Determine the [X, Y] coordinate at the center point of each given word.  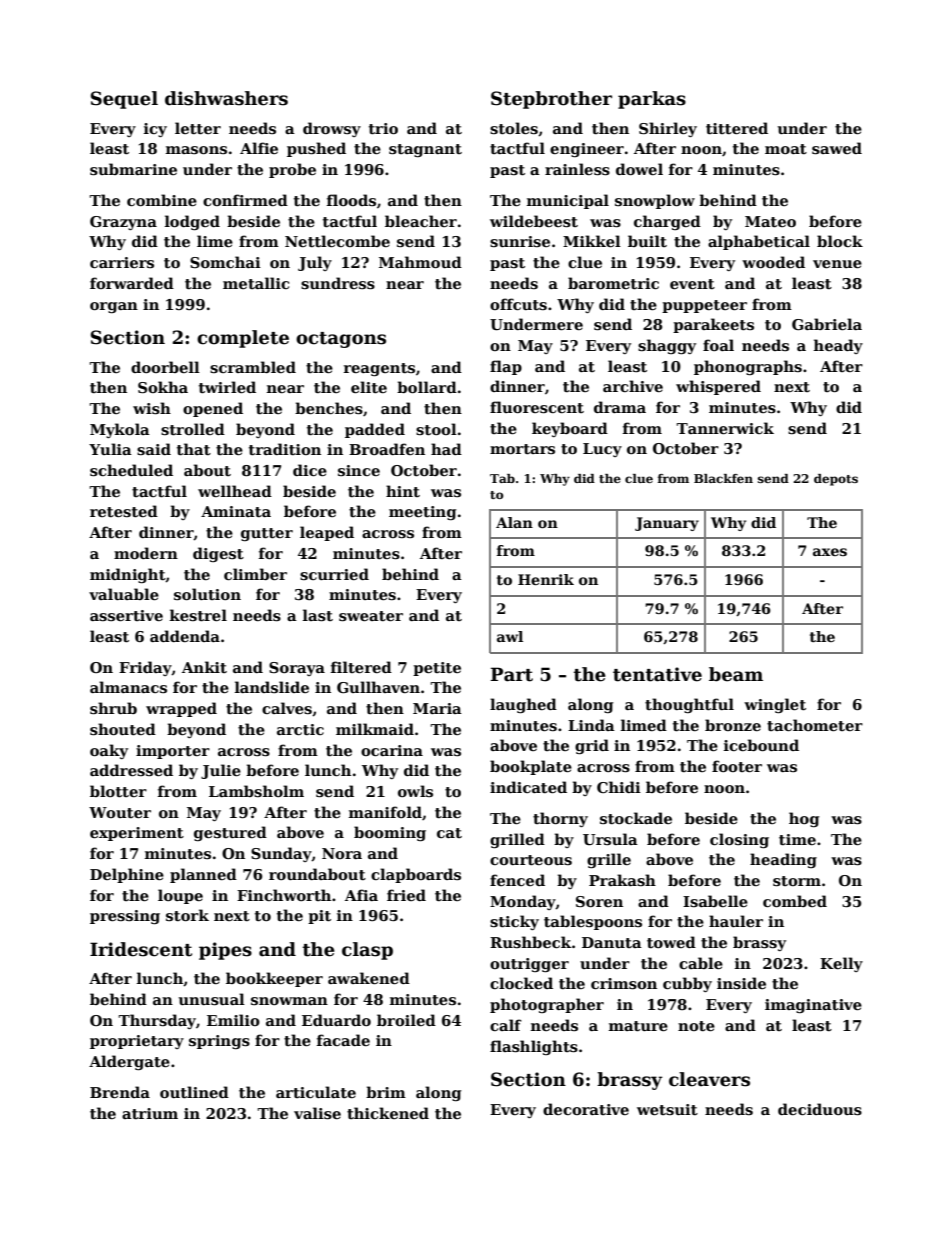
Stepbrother [551, 100]
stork [187, 915]
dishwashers [226, 98]
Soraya [297, 669]
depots [836, 480]
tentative [657, 674]
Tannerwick [725, 428]
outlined [194, 1092]
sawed [837, 148]
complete [243, 339]
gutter [267, 534]
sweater [371, 616]
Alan [514, 522]
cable [701, 963]
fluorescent [537, 407]
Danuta [612, 942]
